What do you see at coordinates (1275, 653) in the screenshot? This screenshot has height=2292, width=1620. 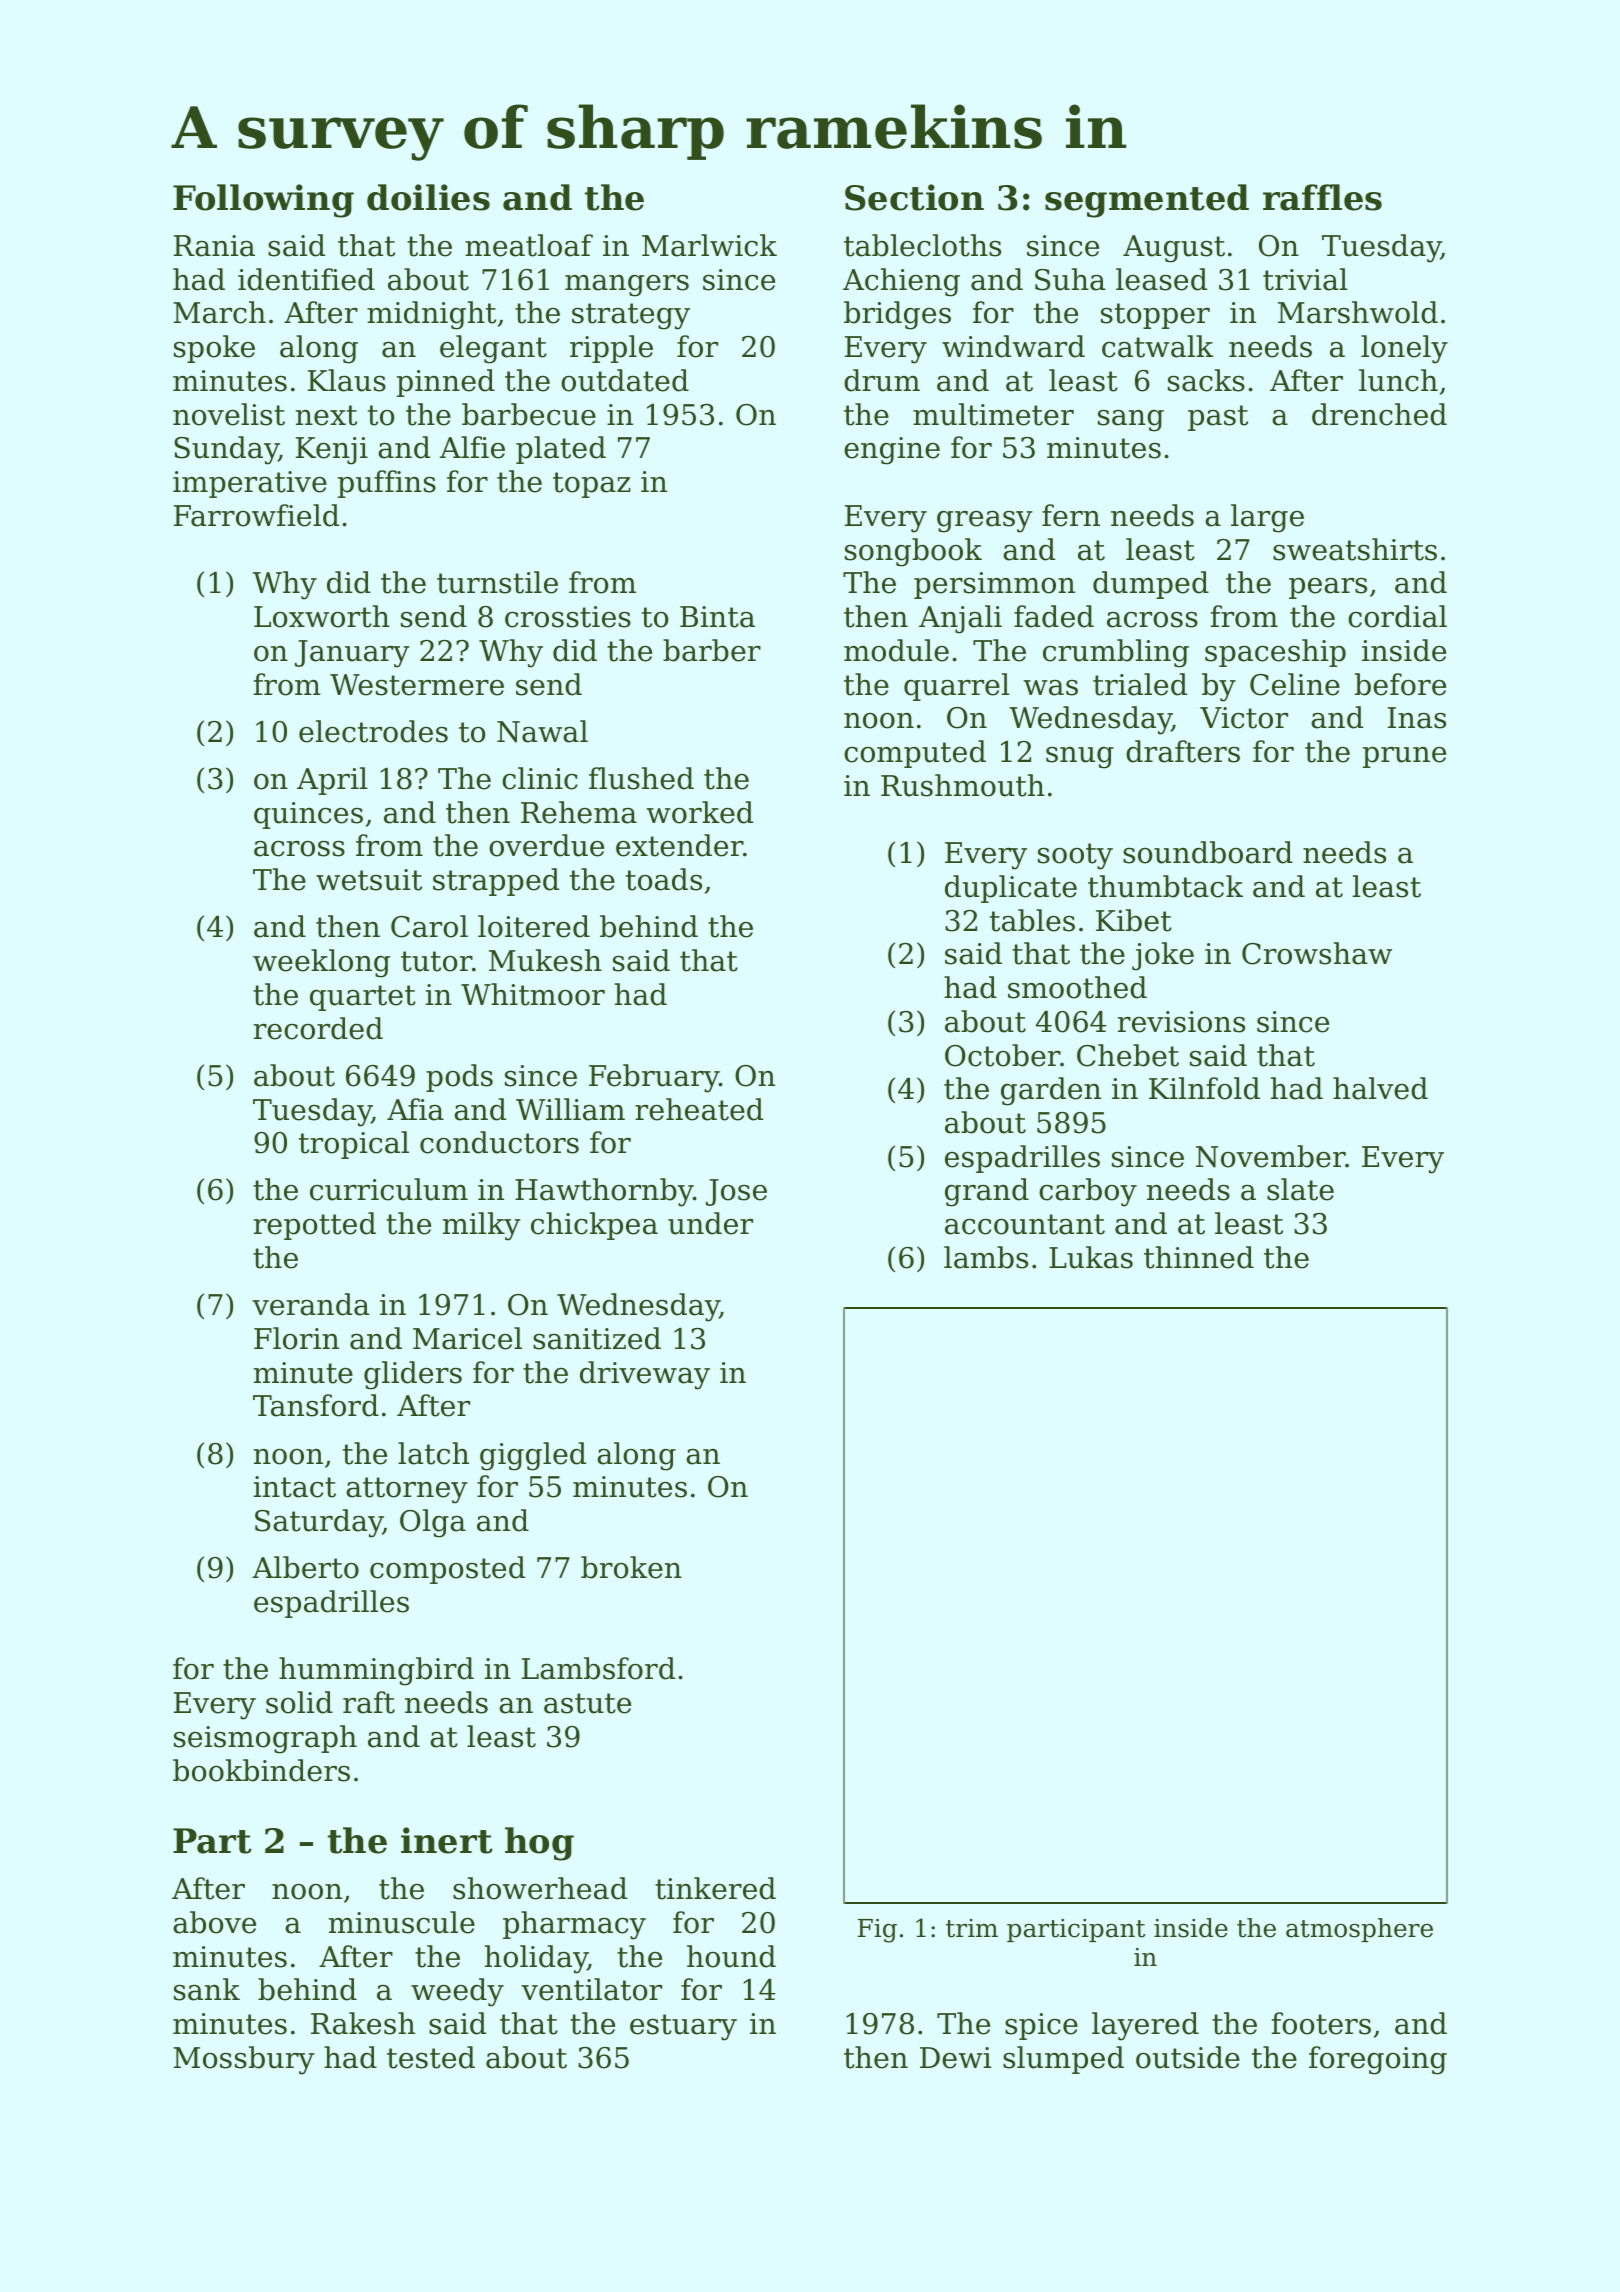 I see `spaceship` at bounding box center [1275, 653].
